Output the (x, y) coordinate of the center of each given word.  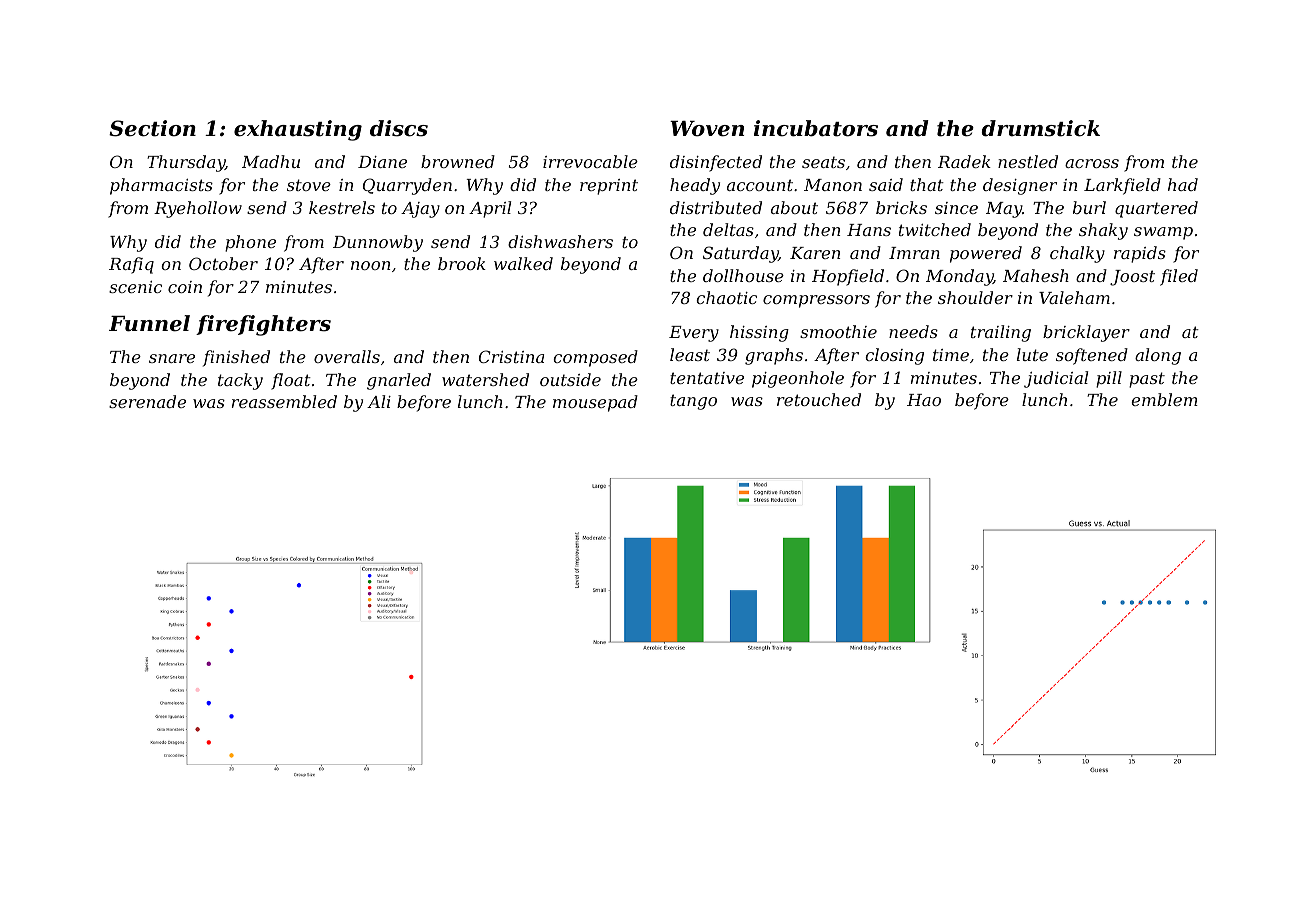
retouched (819, 399)
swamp (1163, 233)
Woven (707, 129)
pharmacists (161, 186)
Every (694, 334)
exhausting (298, 130)
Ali (379, 401)
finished (236, 358)
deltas (728, 229)
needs (913, 331)
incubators (816, 128)
